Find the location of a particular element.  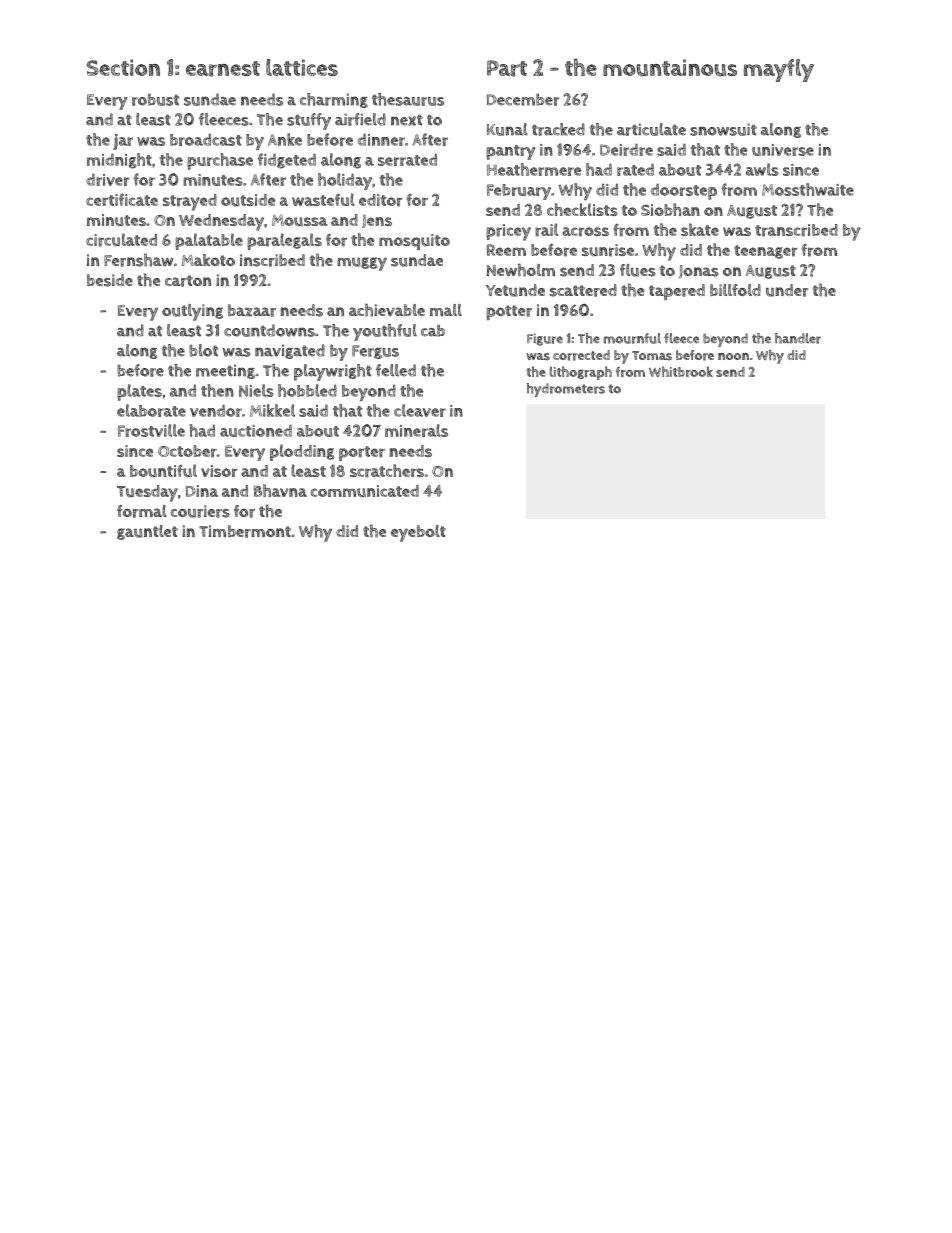

meeting is located at coordinates (225, 371).
